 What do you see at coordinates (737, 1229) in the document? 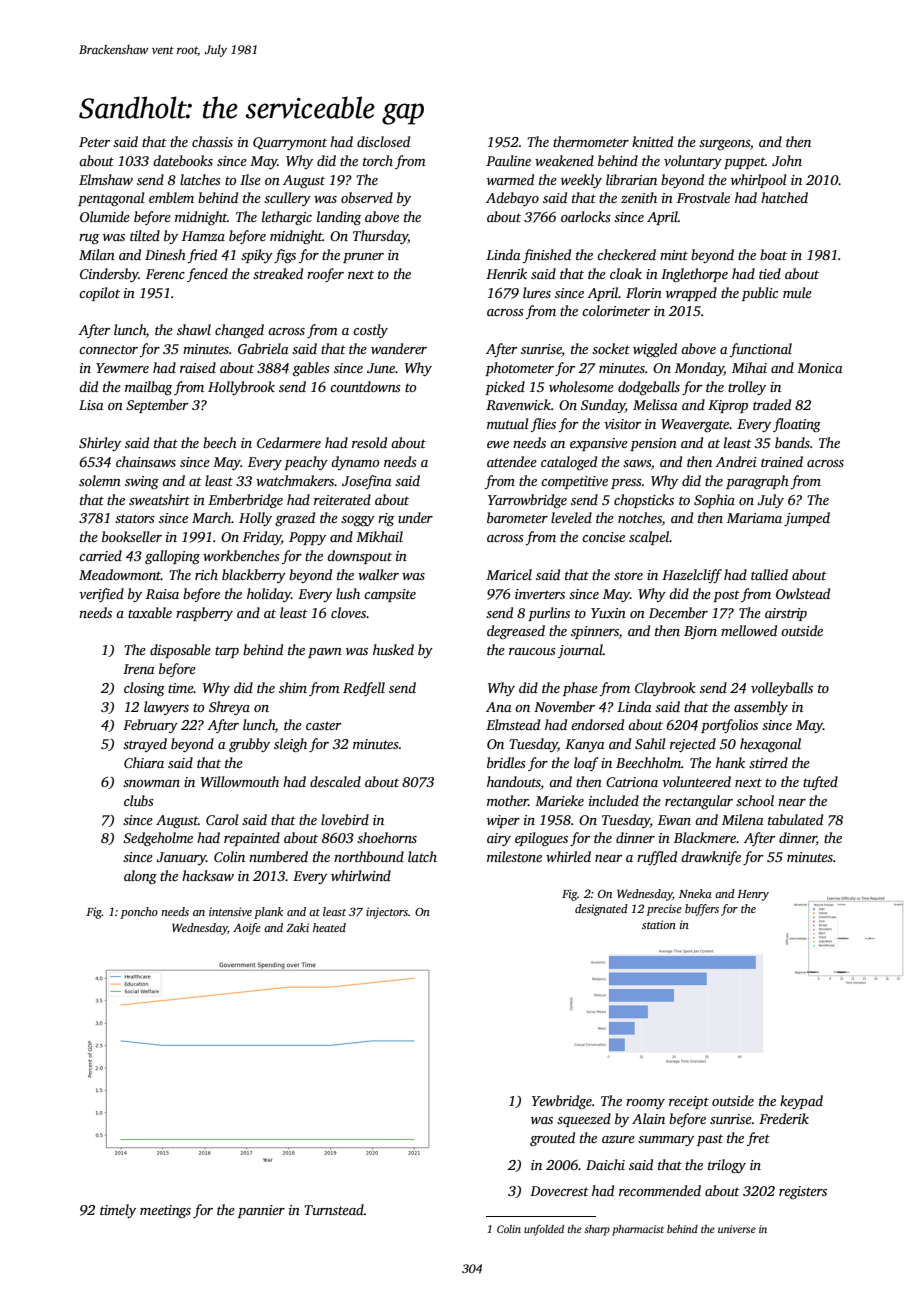
I see `universe` at bounding box center [737, 1229].
